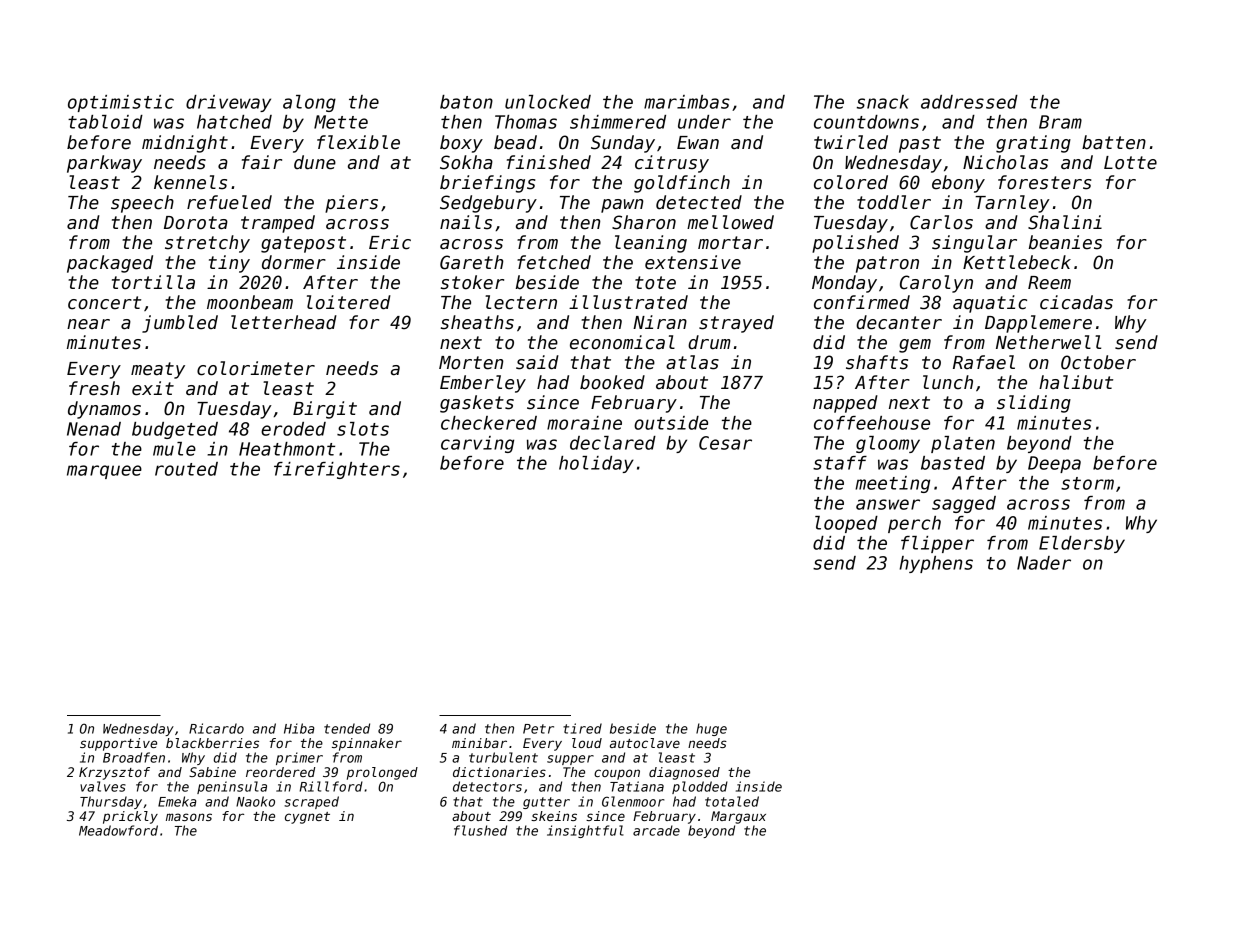  I want to click on leaning, so click(651, 244).
